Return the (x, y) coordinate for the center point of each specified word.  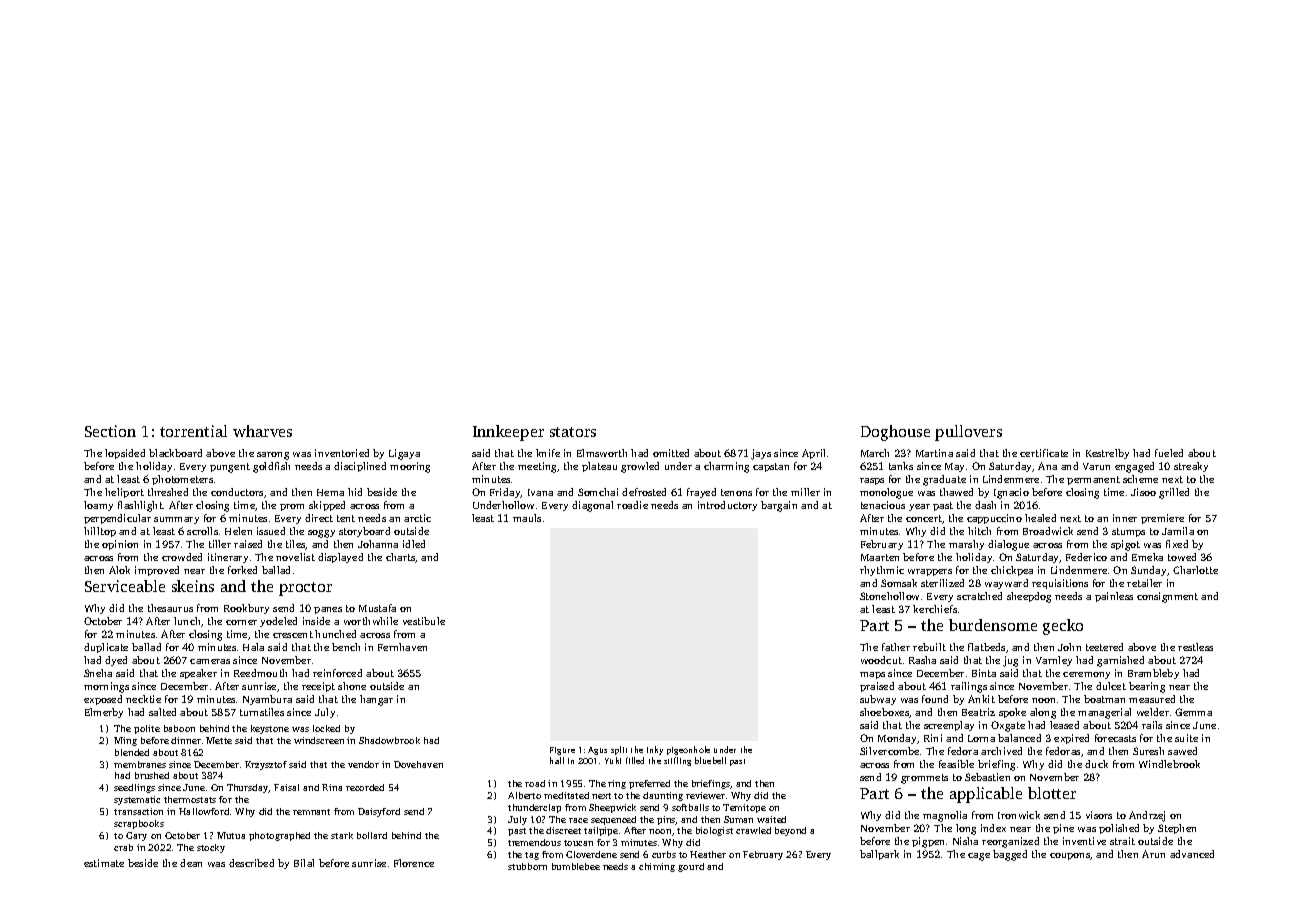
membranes (140, 764)
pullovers (968, 433)
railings (969, 687)
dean (191, 863)
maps (872, 675)
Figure (562, 751)
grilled (1174, 493)
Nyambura (267, 700)
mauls (527, 518)
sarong (273, 456)
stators (573, 432)
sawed (1182, 751)
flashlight (140, 506)
